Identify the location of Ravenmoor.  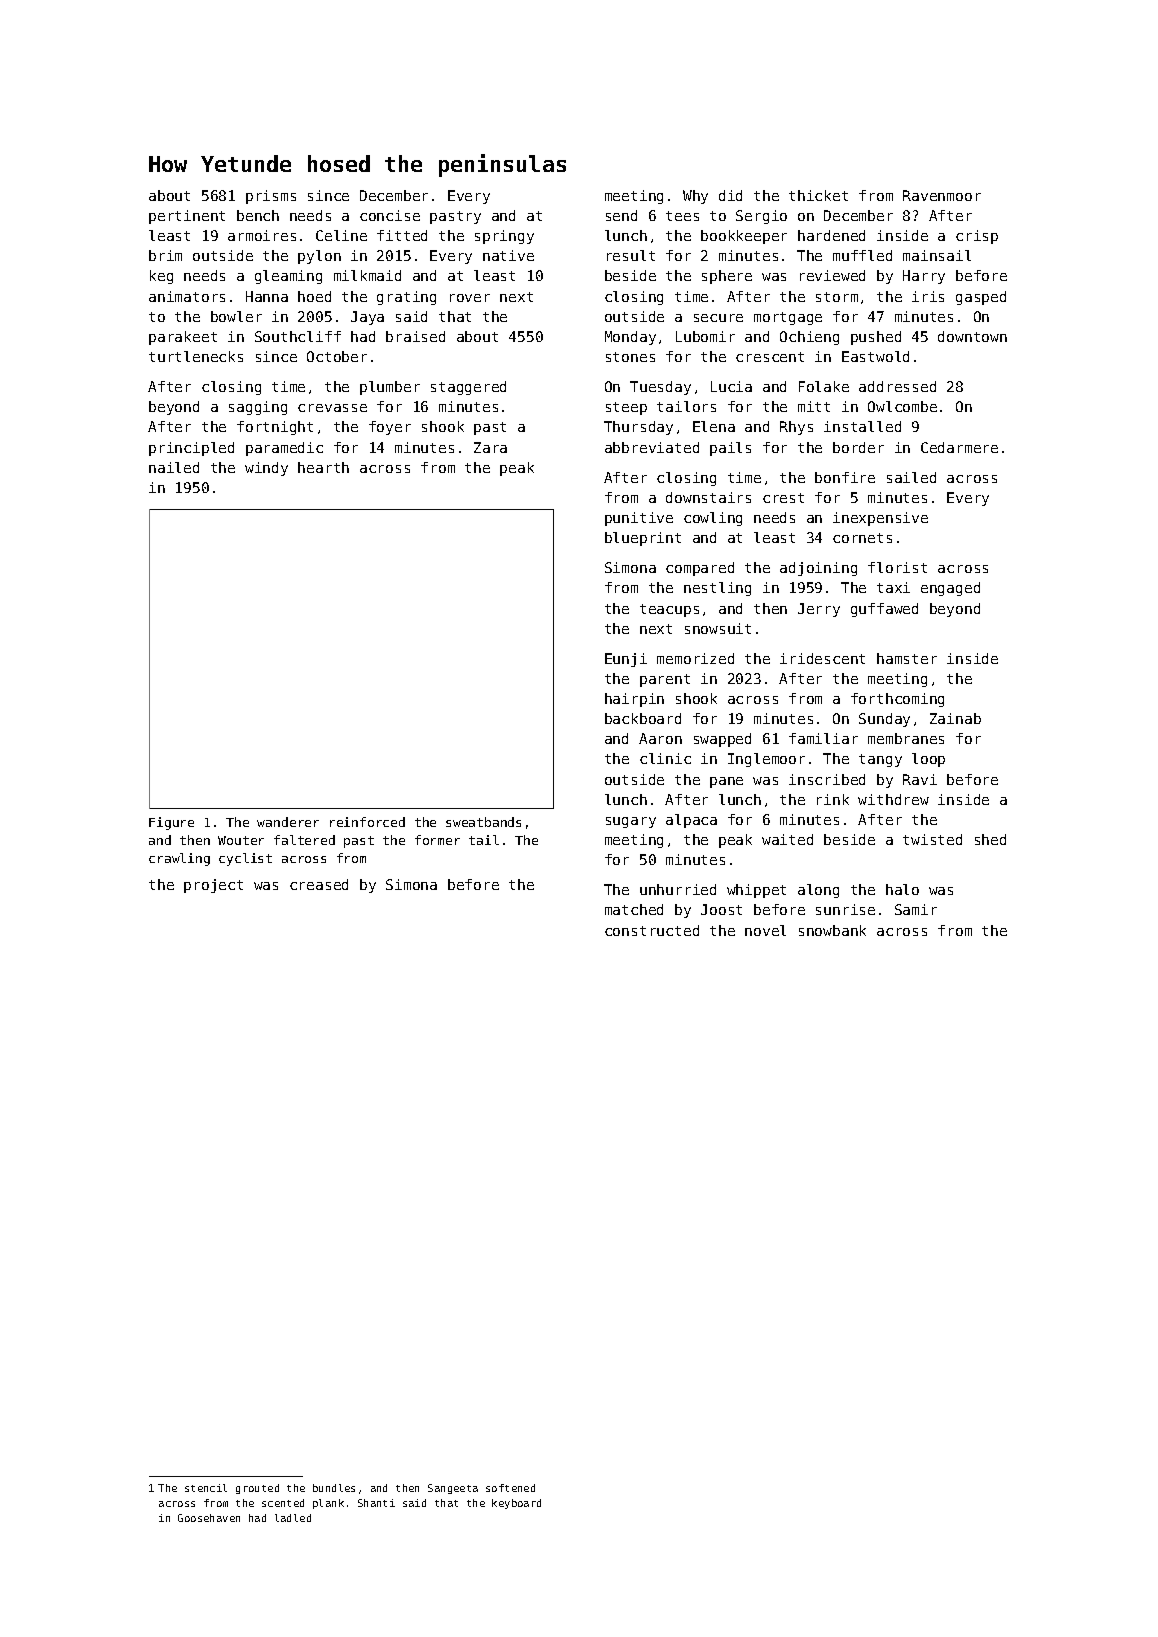
(942, 195).
